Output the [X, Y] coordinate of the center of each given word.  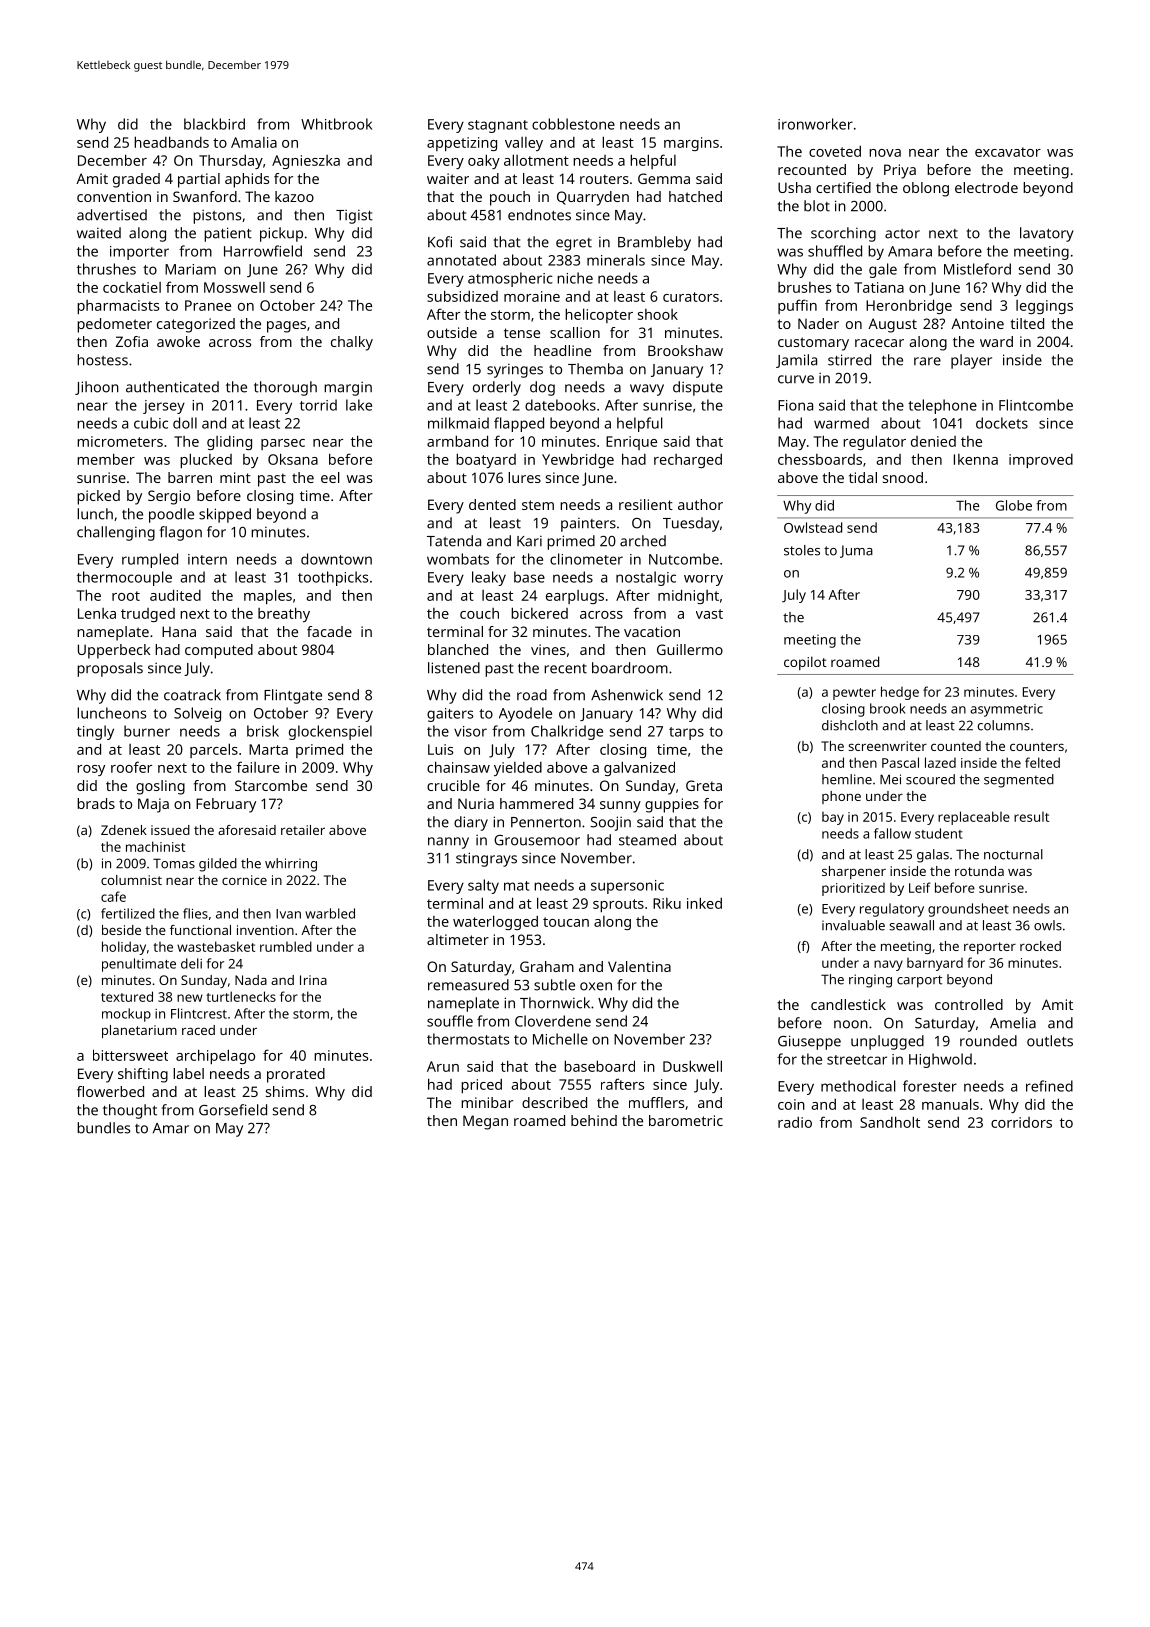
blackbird [214, 124]
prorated [296, 1075]
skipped [225, 515]
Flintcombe [1036, 405]
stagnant [498, 126]
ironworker [815, 124]
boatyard [486, 460]
